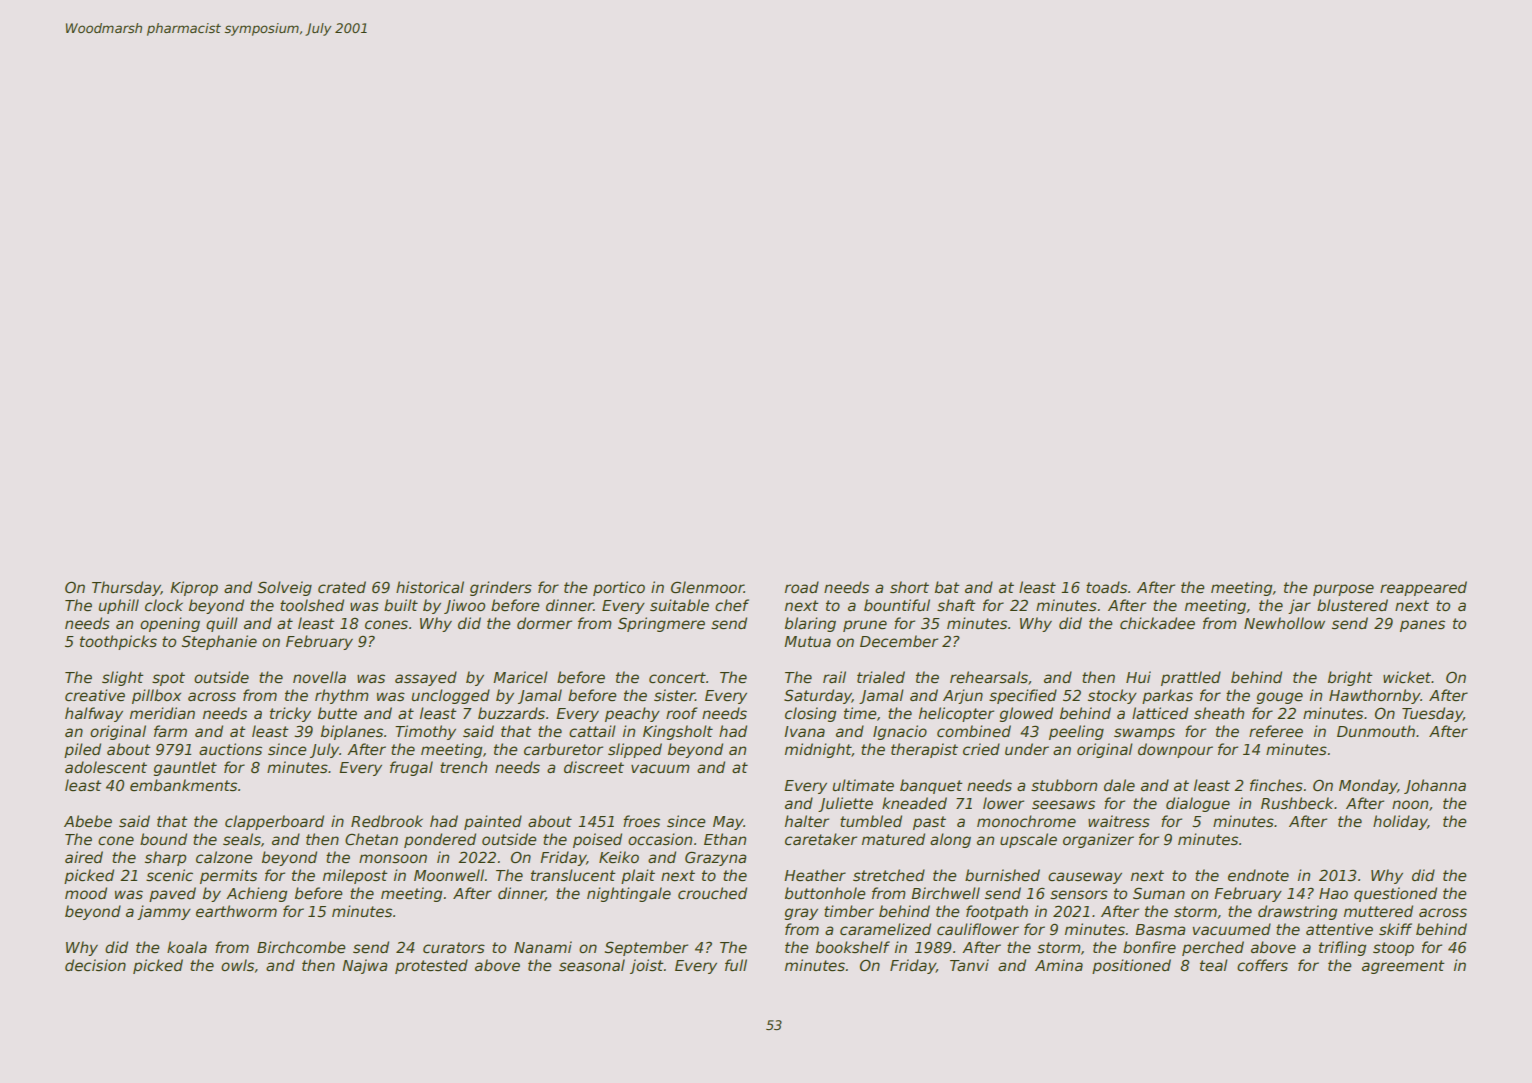 This screenshot has width=1532, height=1083. Describe the element at coordinates (914, 803) in the screenshot. I see `kneaded` at that location.
